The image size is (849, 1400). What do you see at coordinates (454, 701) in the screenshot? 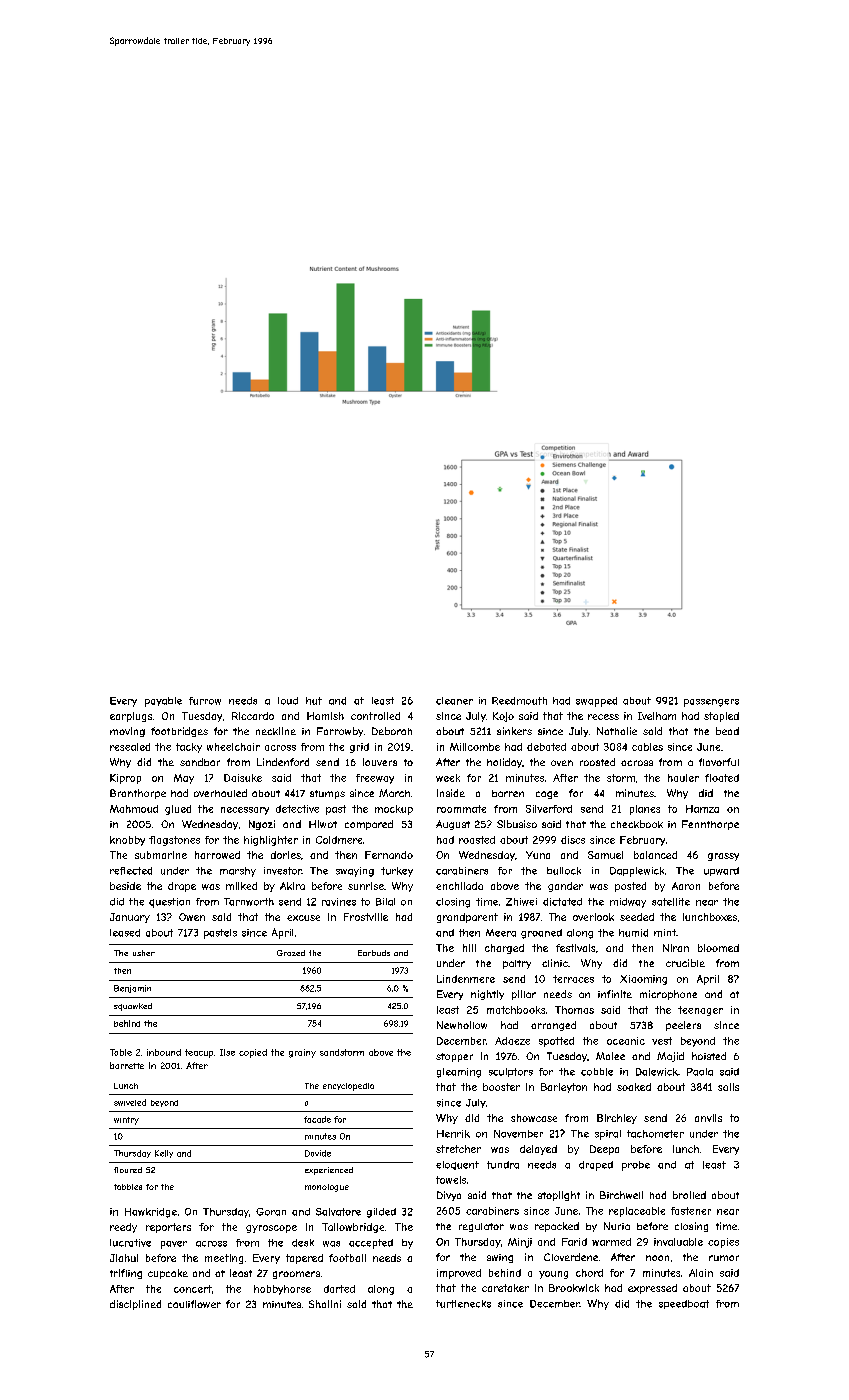
I see `cleaner` at bounding box center [454, 701].
